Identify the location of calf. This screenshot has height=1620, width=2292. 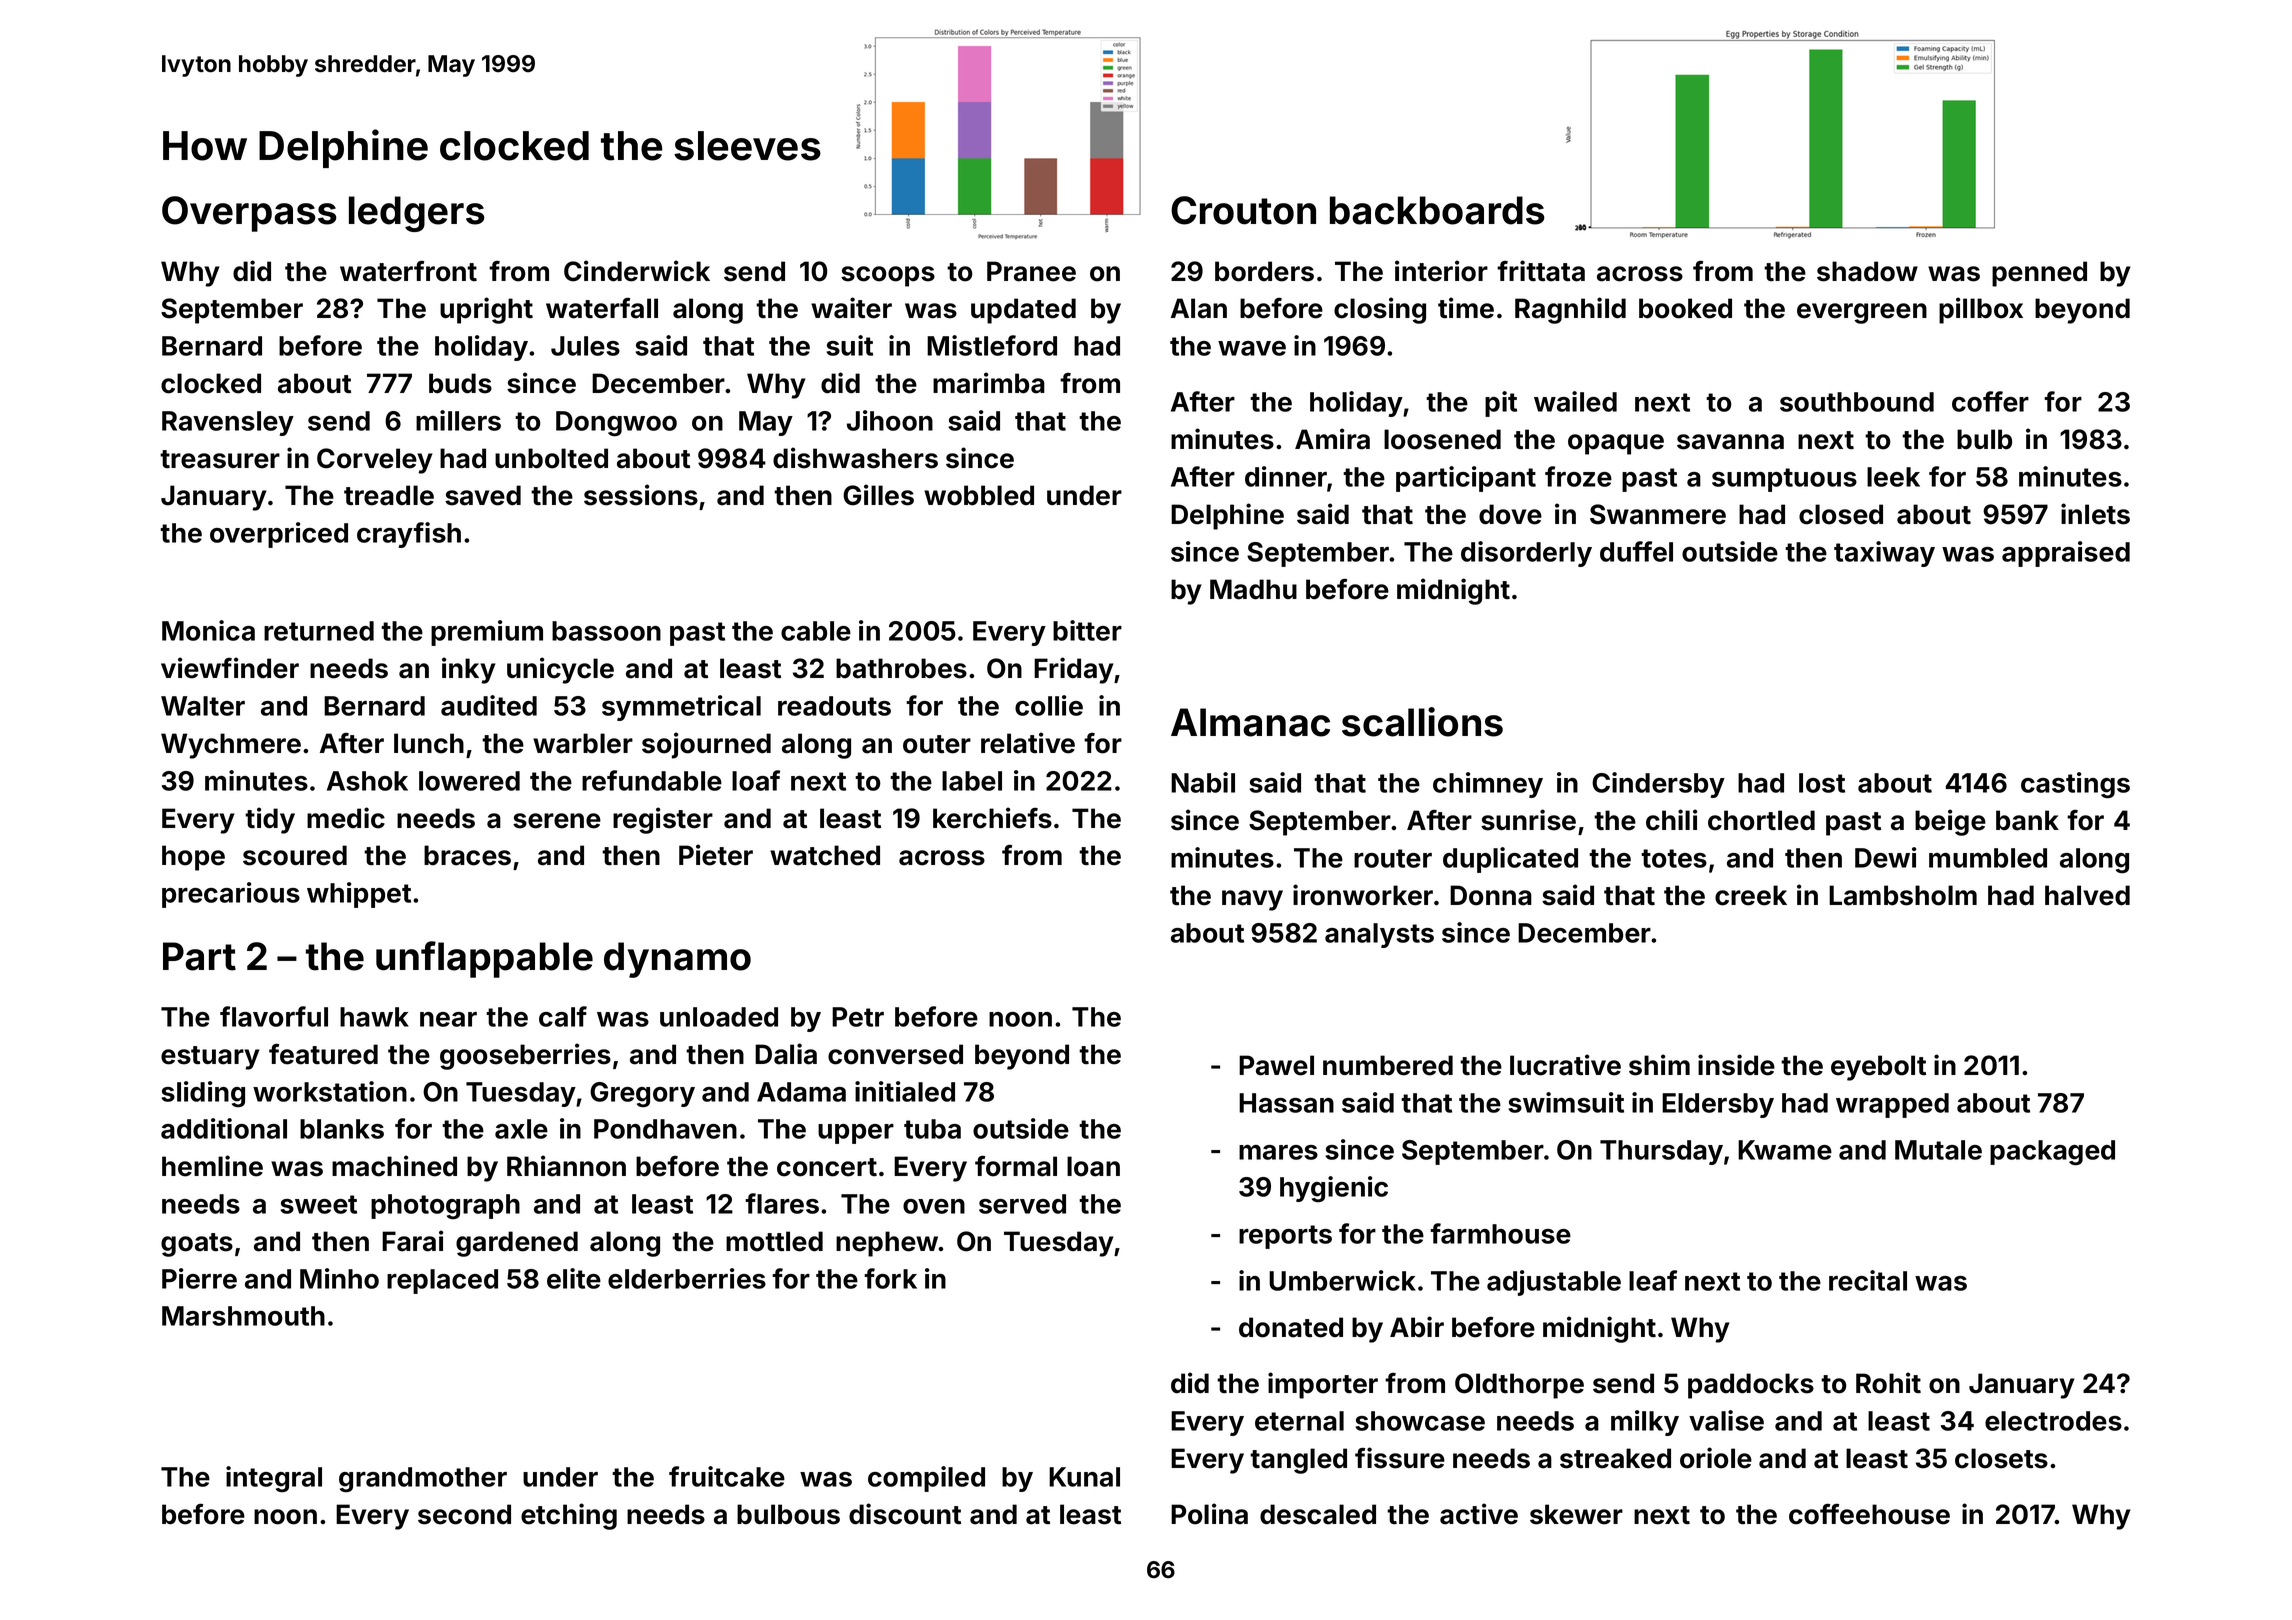
(563, 1016).
